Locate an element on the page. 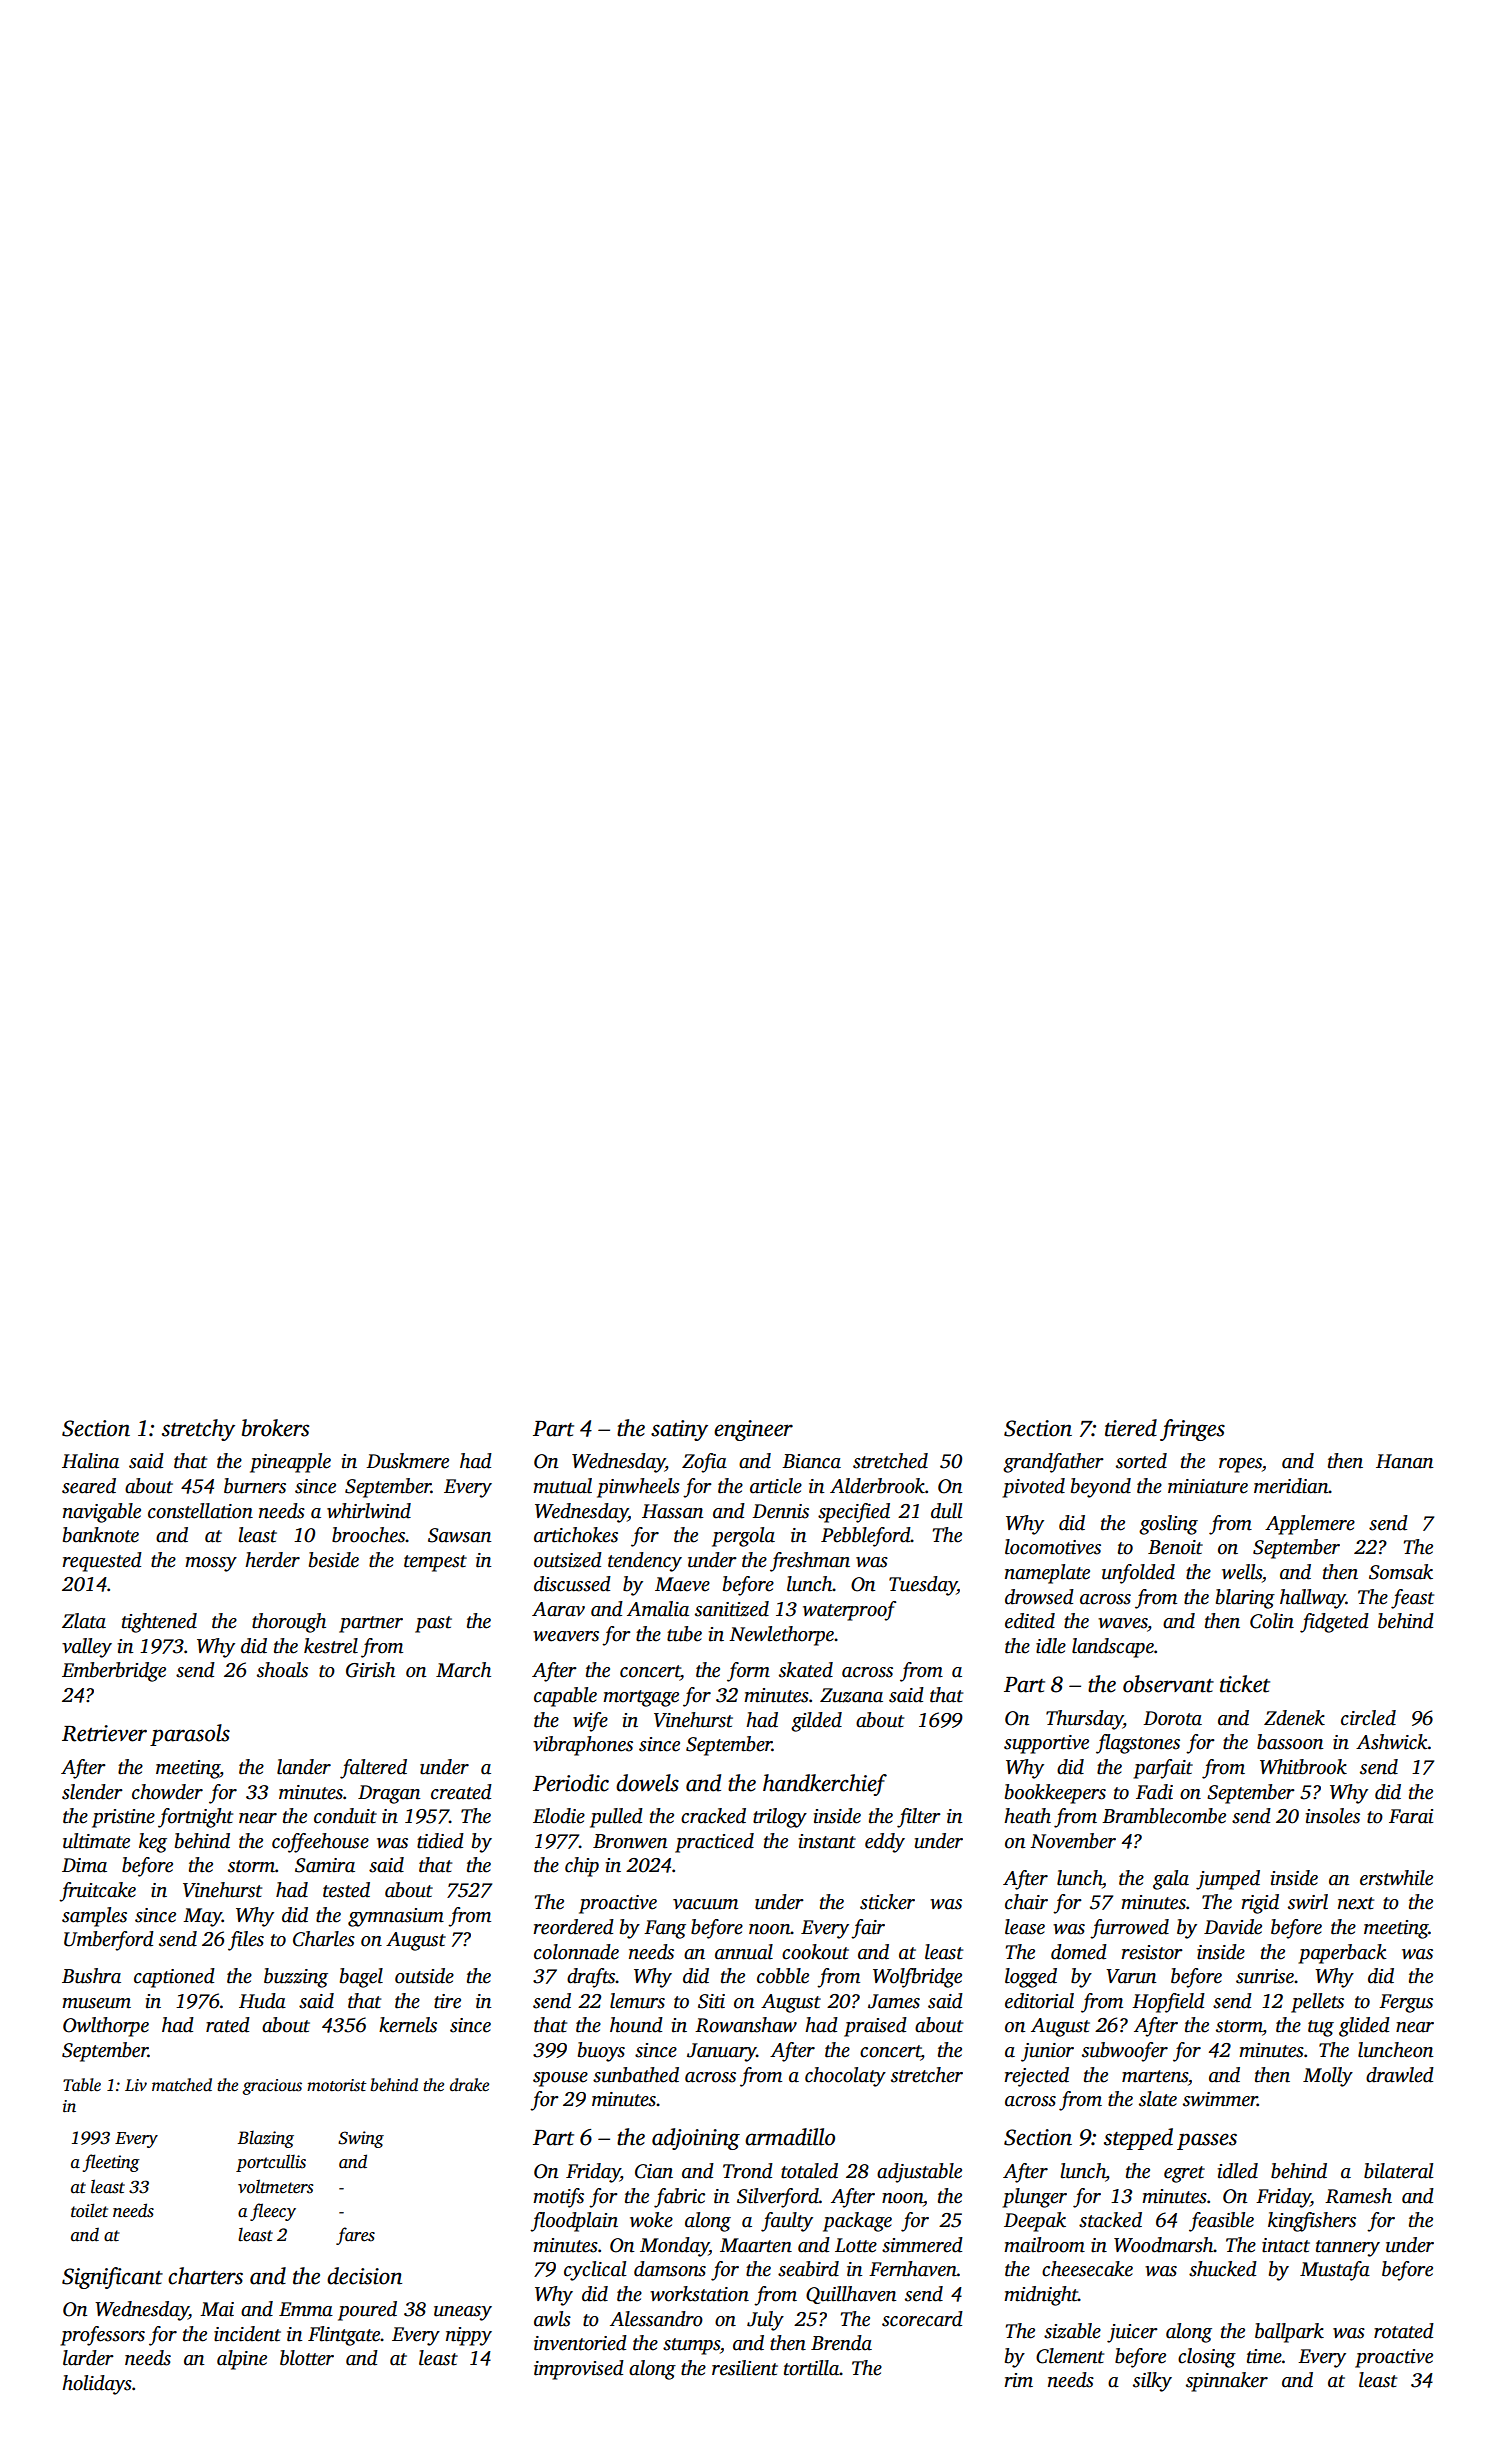 This document has width=1496, height=2464. brokers is located at coordinates (275, 1428).
